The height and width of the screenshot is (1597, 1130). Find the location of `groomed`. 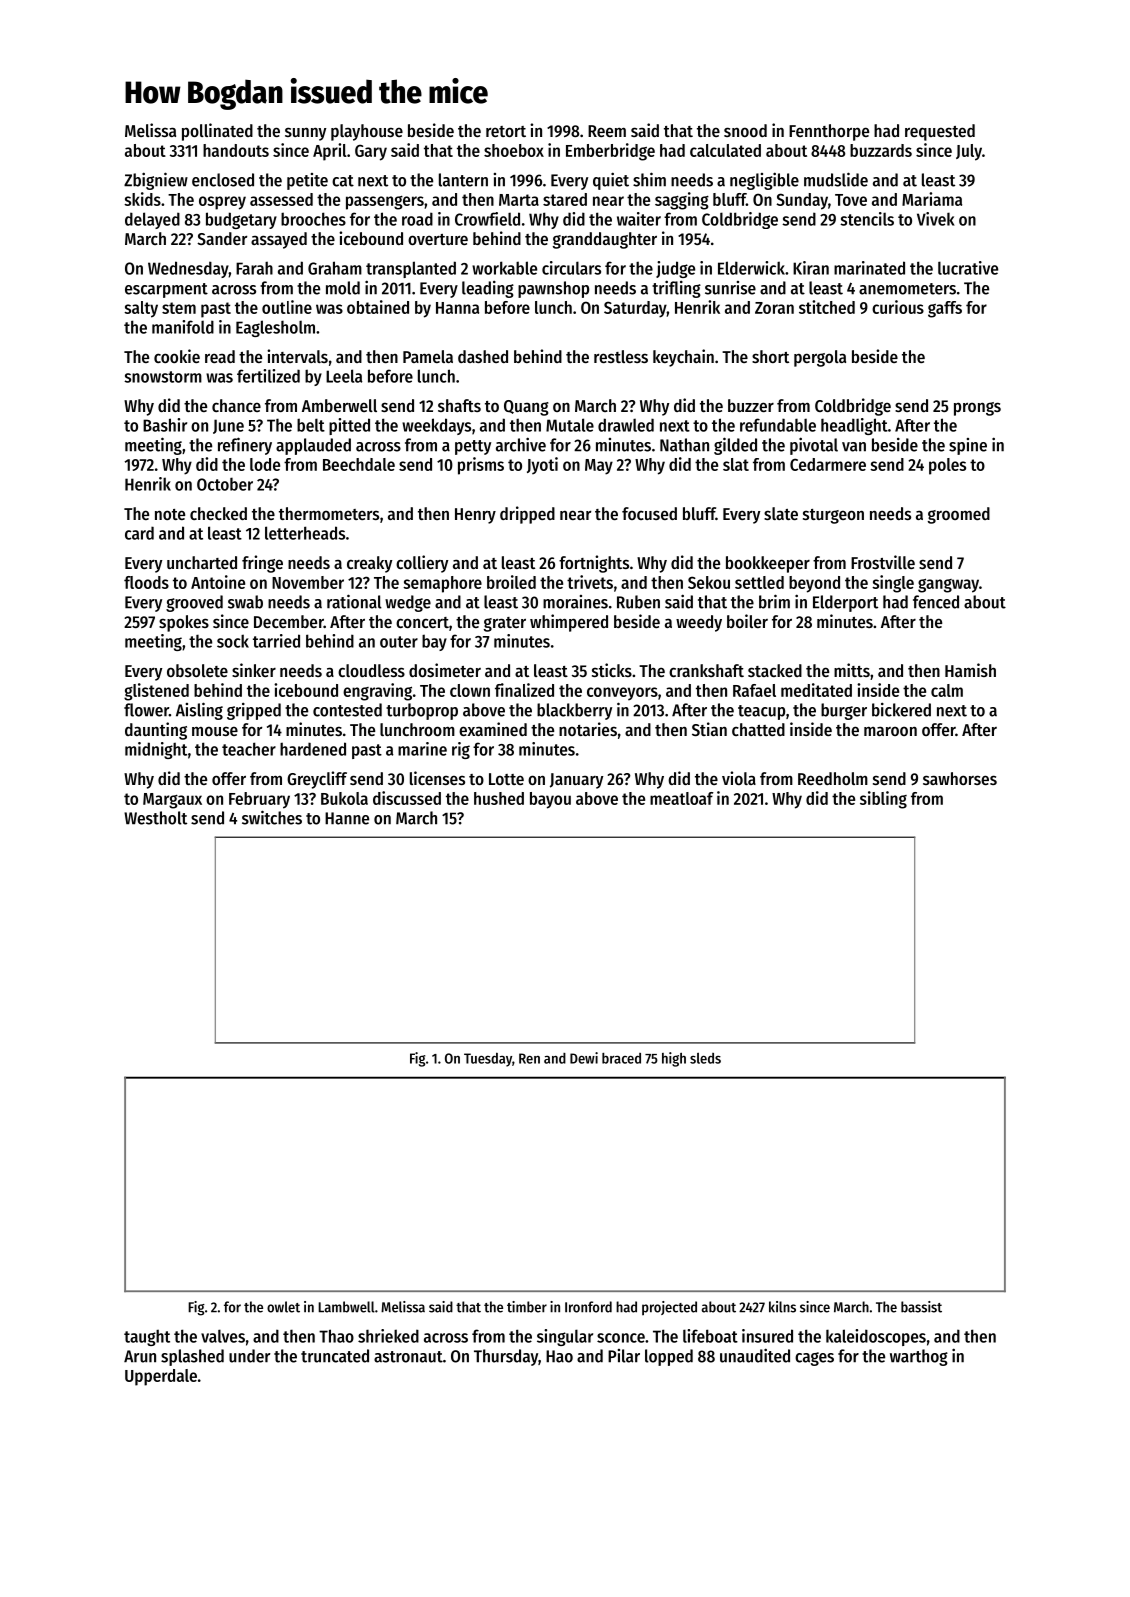

groomed is located at coordinates (959, 515).
